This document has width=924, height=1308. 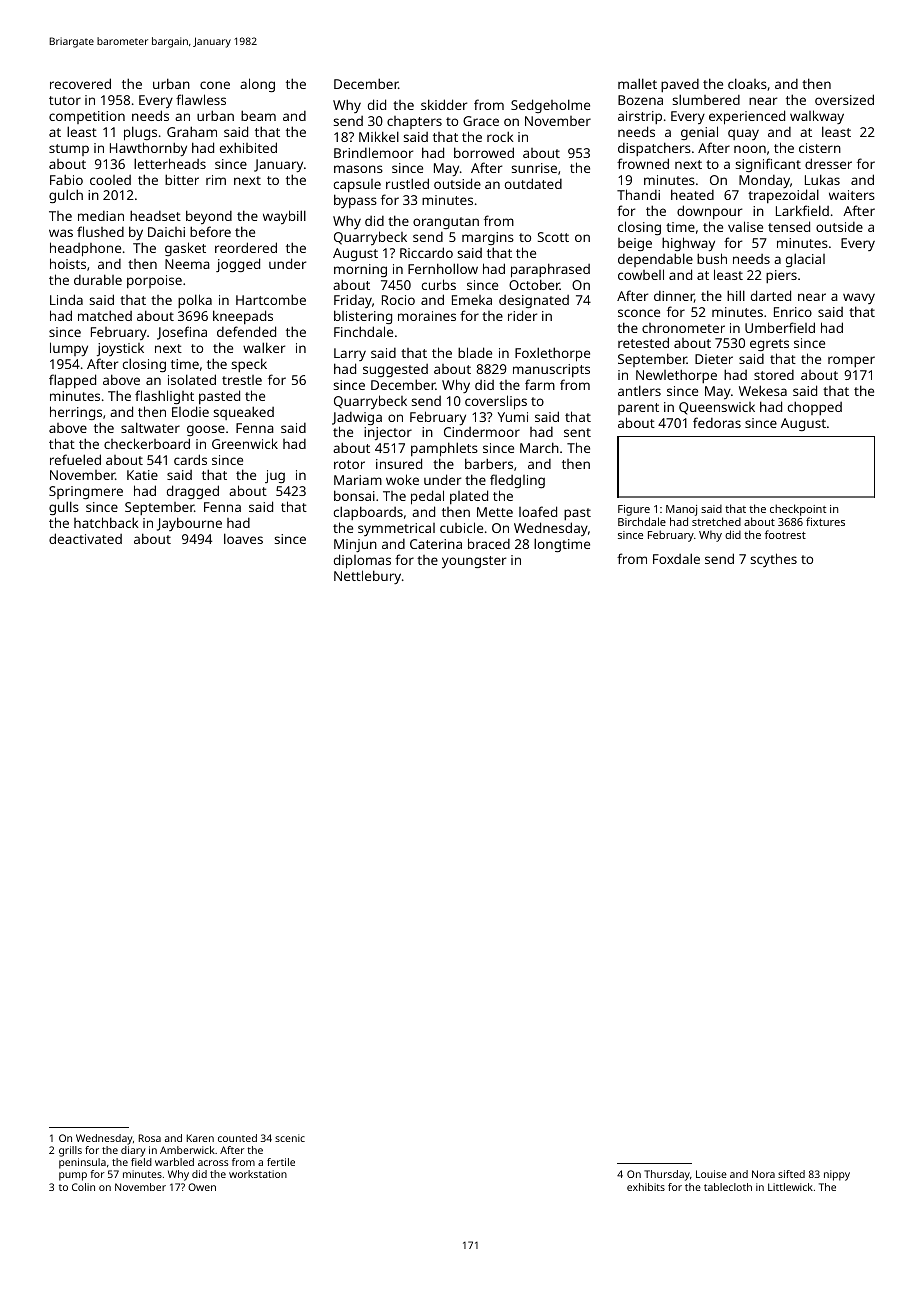 What do you see at coordinates (783, 196) in the document?
I see `trapezoidal` at bounding box center [783, 196].
